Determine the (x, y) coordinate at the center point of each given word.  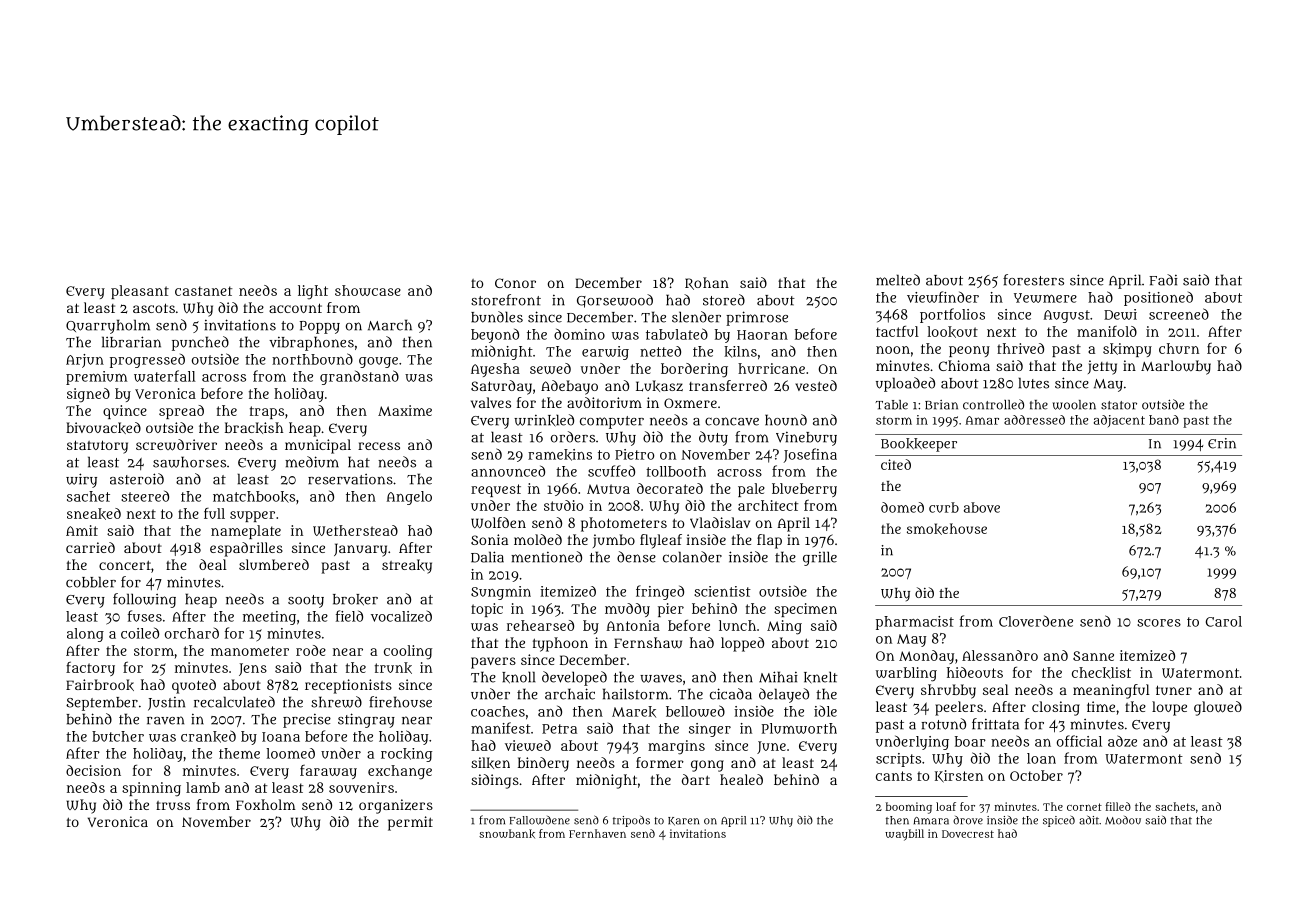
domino (579, 334)
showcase (368, 290)
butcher (118, 736)
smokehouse (947, 529)
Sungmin (501, 593)
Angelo (409, 498)
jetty (1102, 367)
